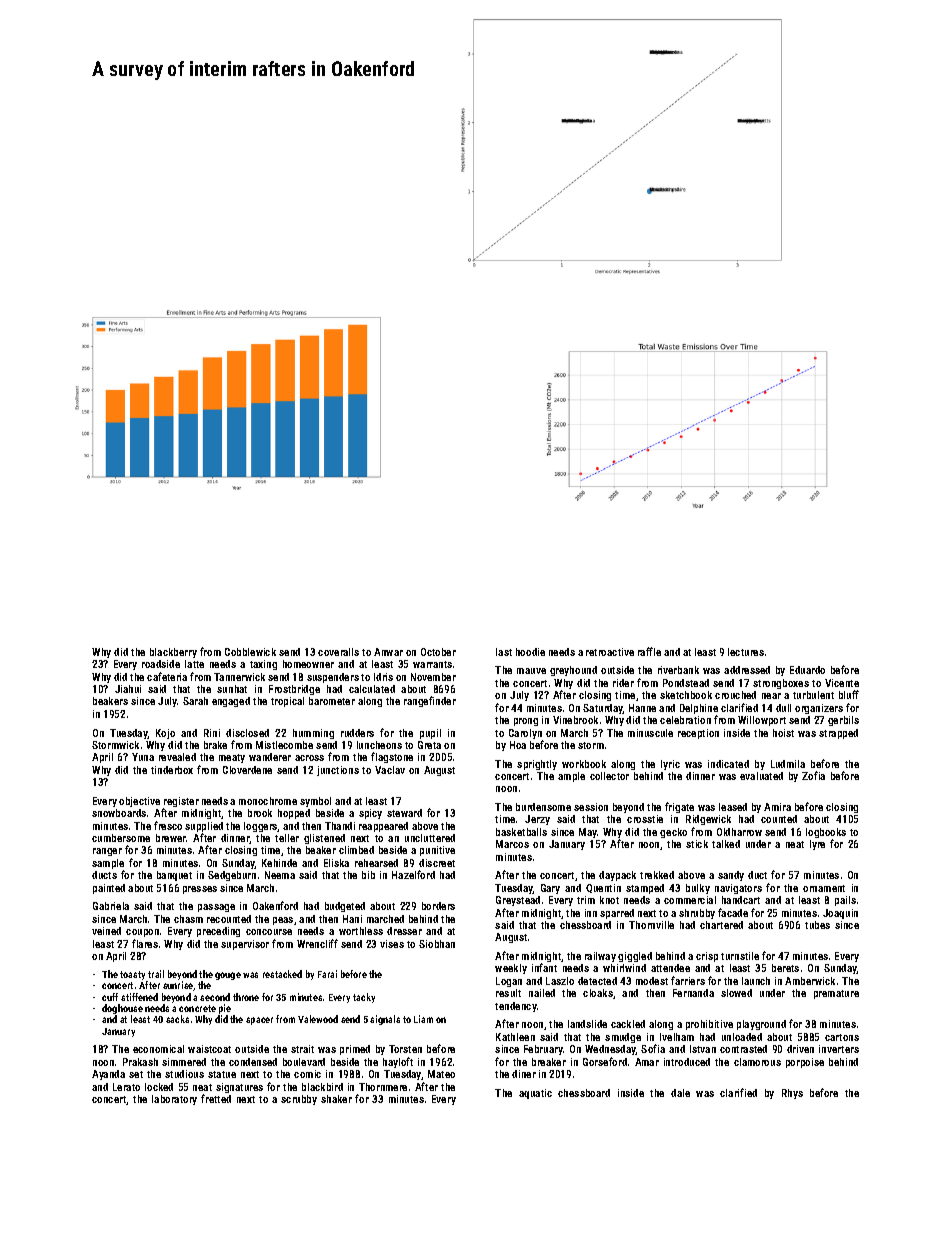  I want to click on Vaclav, so click(390, 770).
